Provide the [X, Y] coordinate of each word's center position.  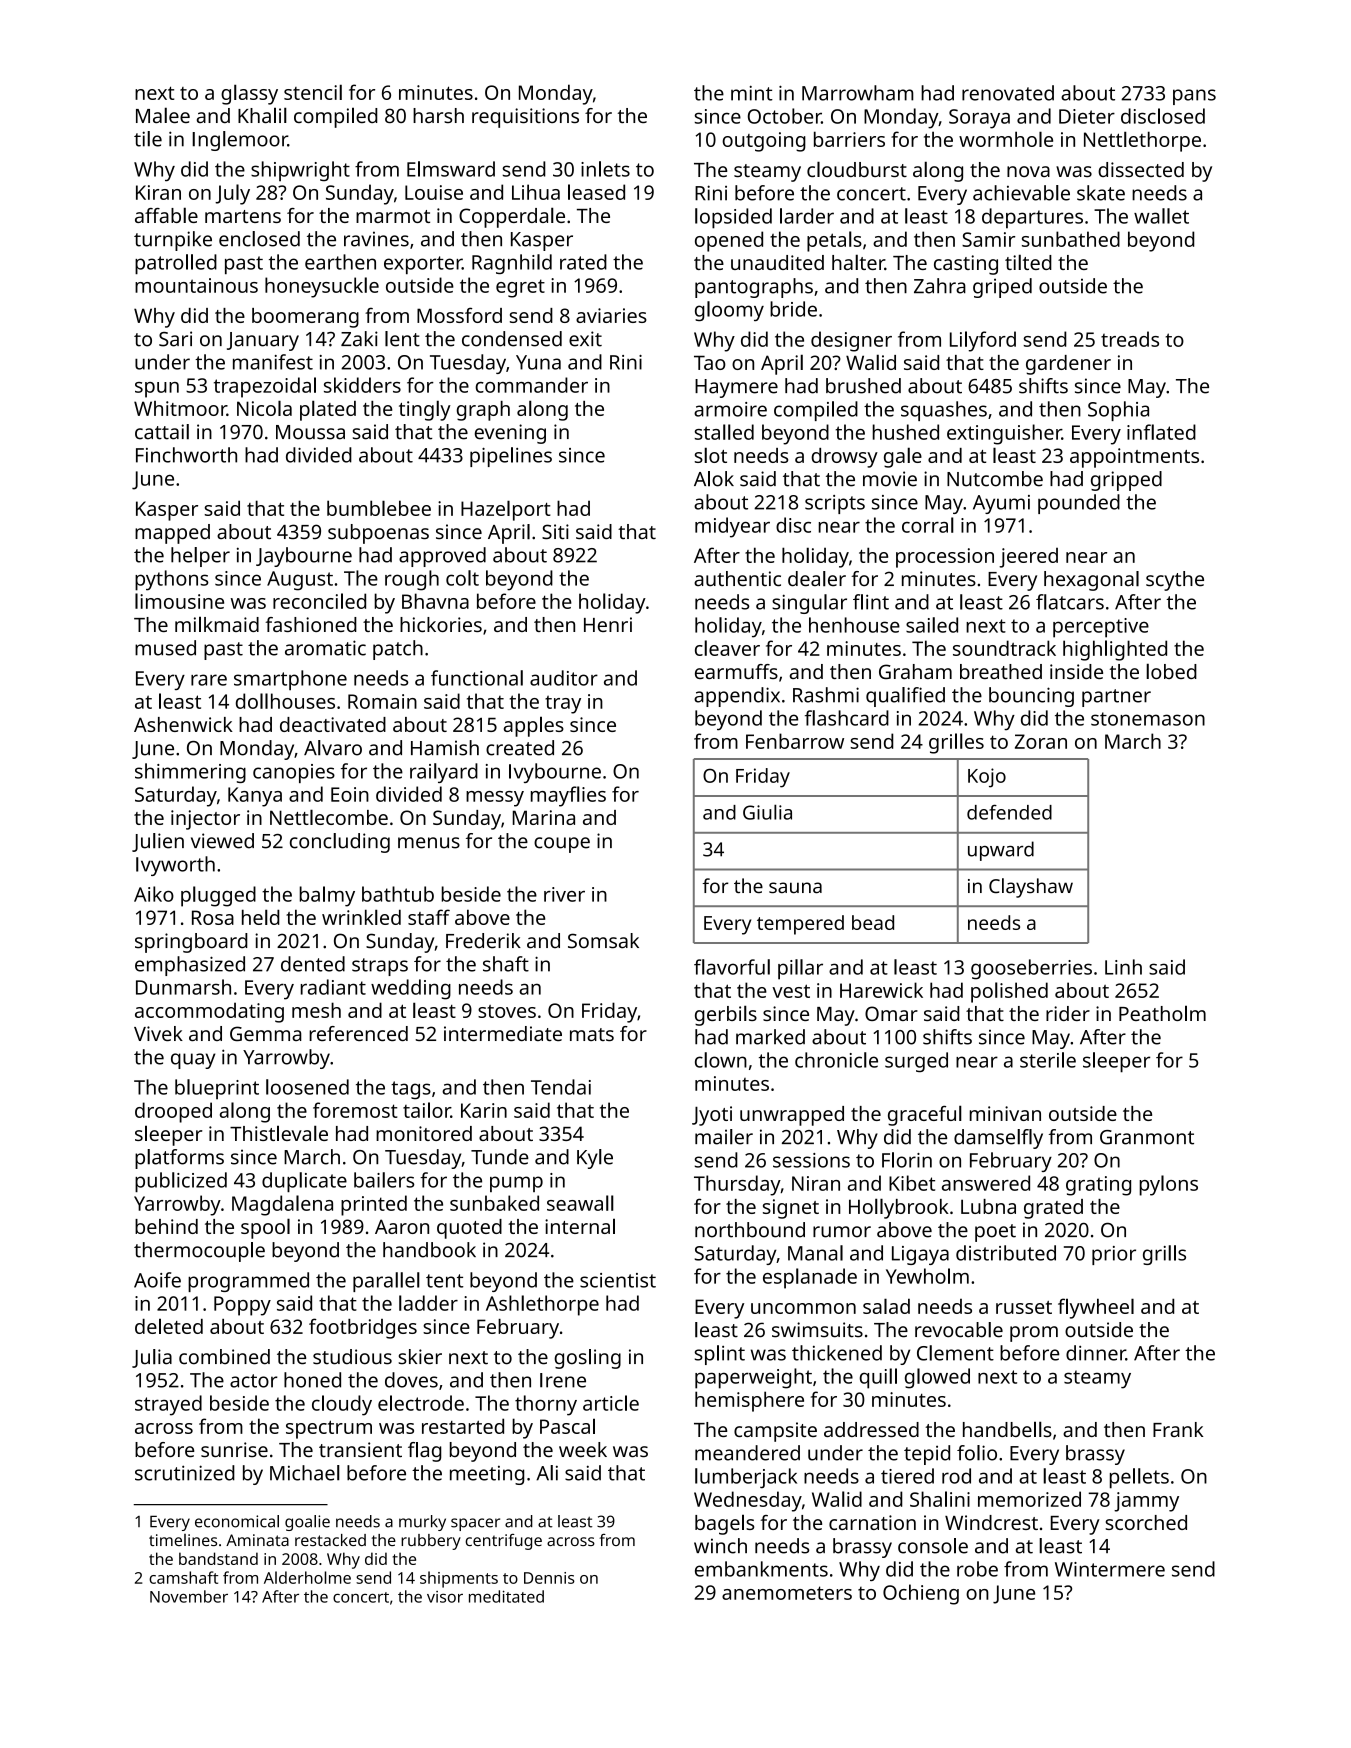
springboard [191, 943]
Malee [163, 115]
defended [1009, 812]
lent [402, 339]
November [189, 1596]
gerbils [726, 1015]
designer [851, 341]
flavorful [732, 967]
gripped [1126, 481]
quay [193, 1061]
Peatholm [1162, 1013]
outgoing [764, 142]
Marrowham [858, 93]
